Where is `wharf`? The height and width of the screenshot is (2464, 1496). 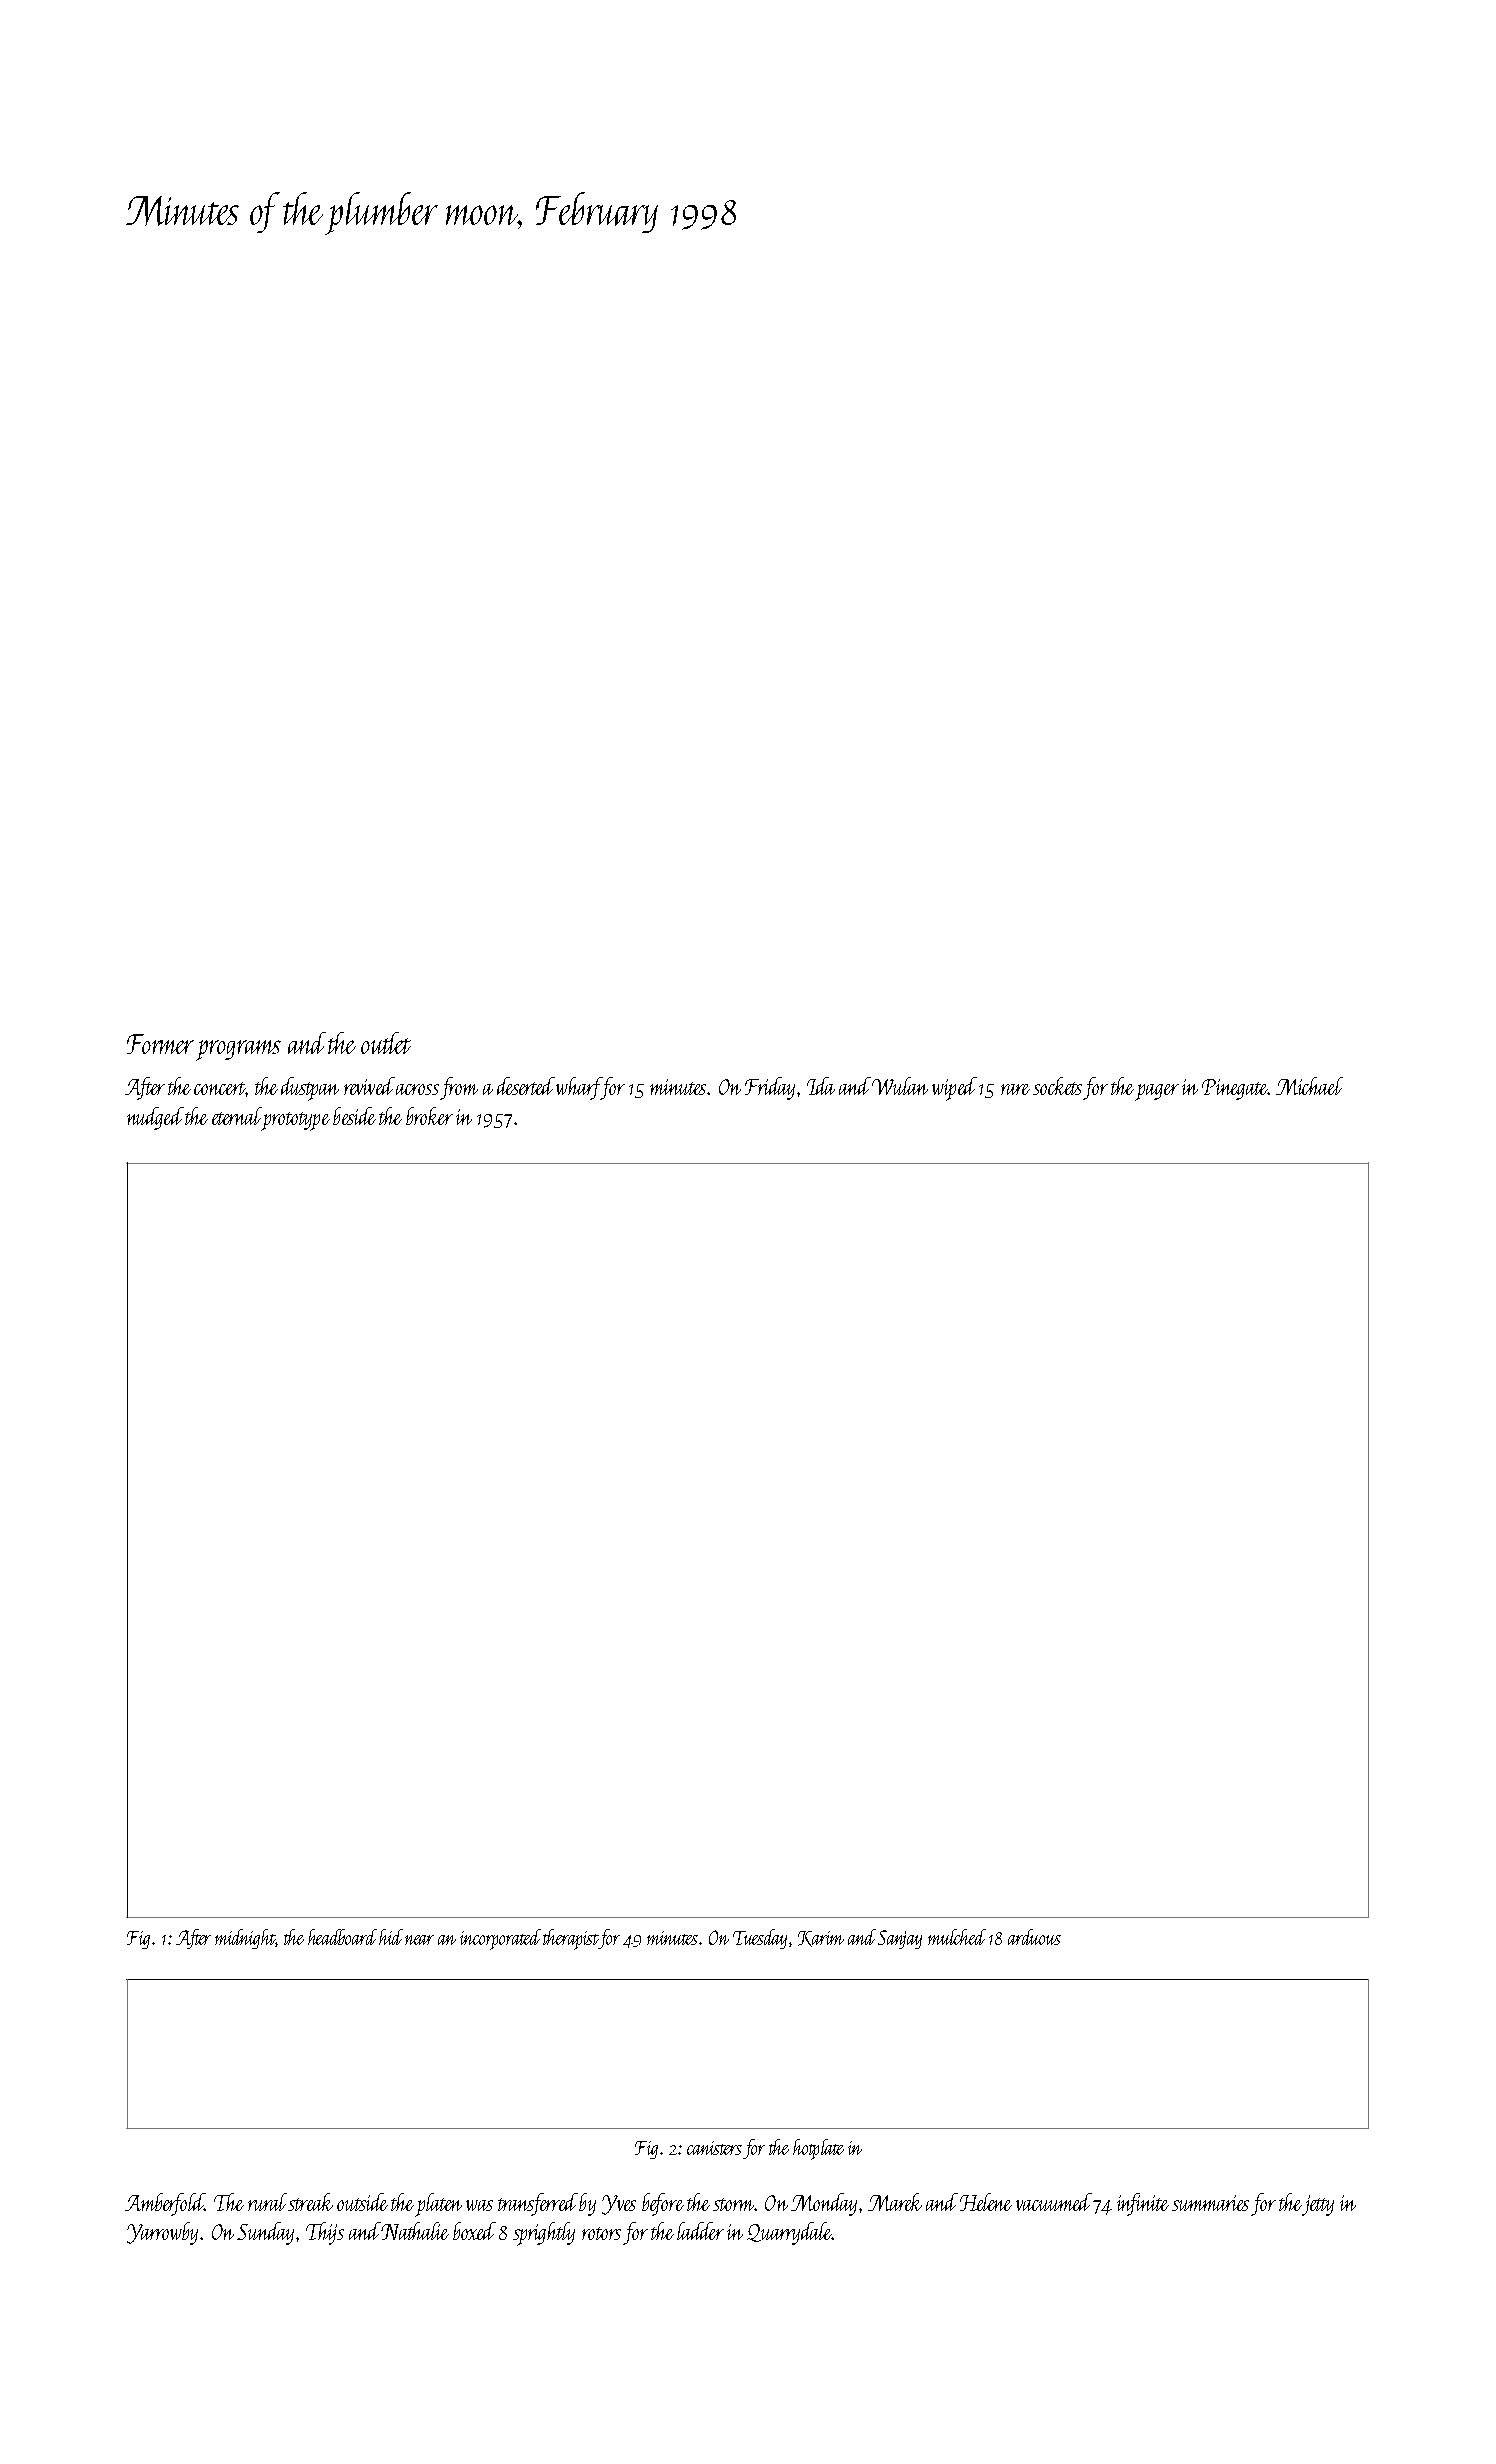
wharf is located at coordinates (578, 1088).
